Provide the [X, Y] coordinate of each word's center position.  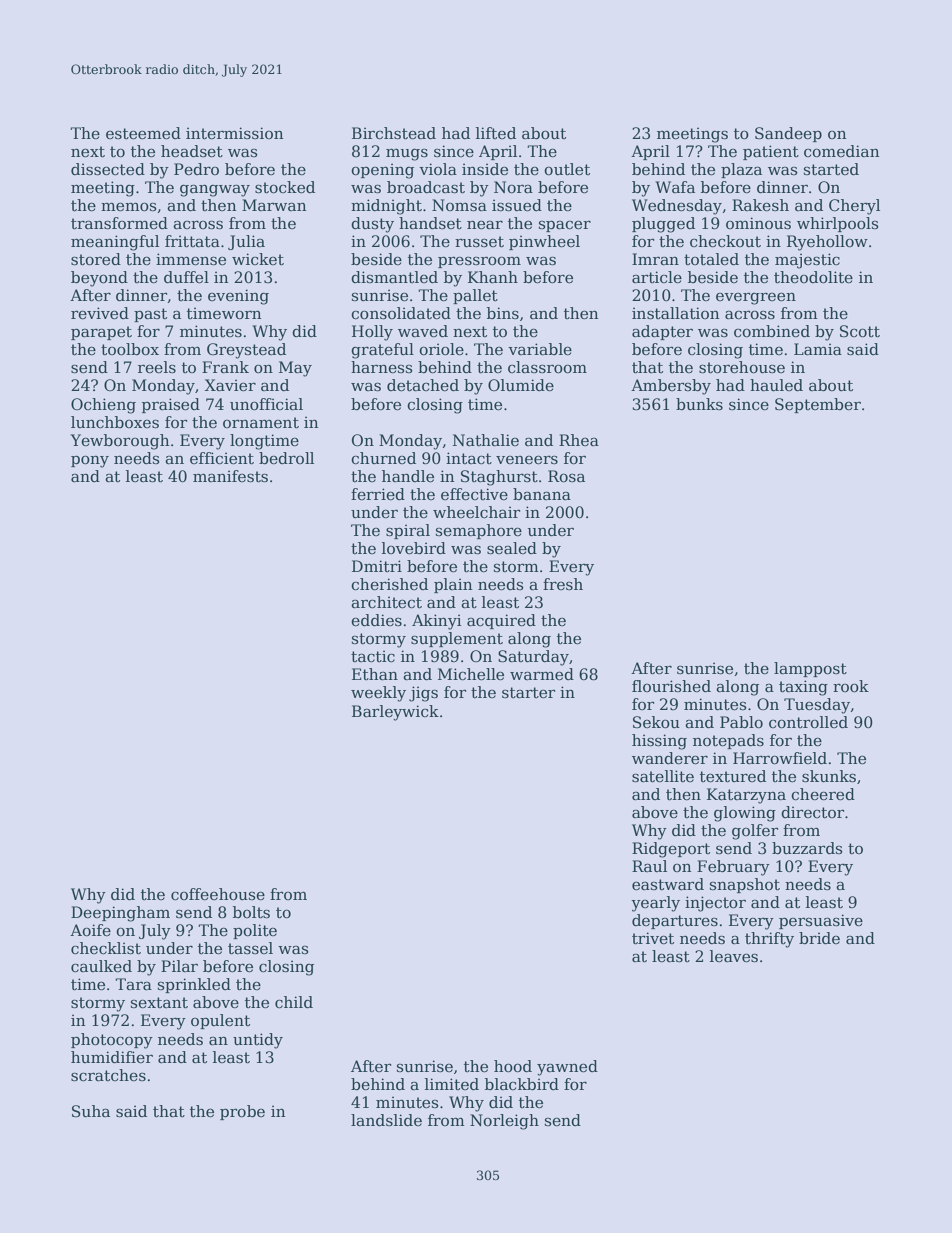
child [294, 1002]
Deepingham [120, 914]
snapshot [745, 885]
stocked [285, 187]
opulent [220, 1021]
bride [819, 938]
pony [90, 461]
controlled [808, 722]
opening [382, 171]
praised [171, 405]
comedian [841, 151]
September [818, 405]
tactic [373, 656]
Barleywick [395, 713]
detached [423, 385]
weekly [378, 694]
